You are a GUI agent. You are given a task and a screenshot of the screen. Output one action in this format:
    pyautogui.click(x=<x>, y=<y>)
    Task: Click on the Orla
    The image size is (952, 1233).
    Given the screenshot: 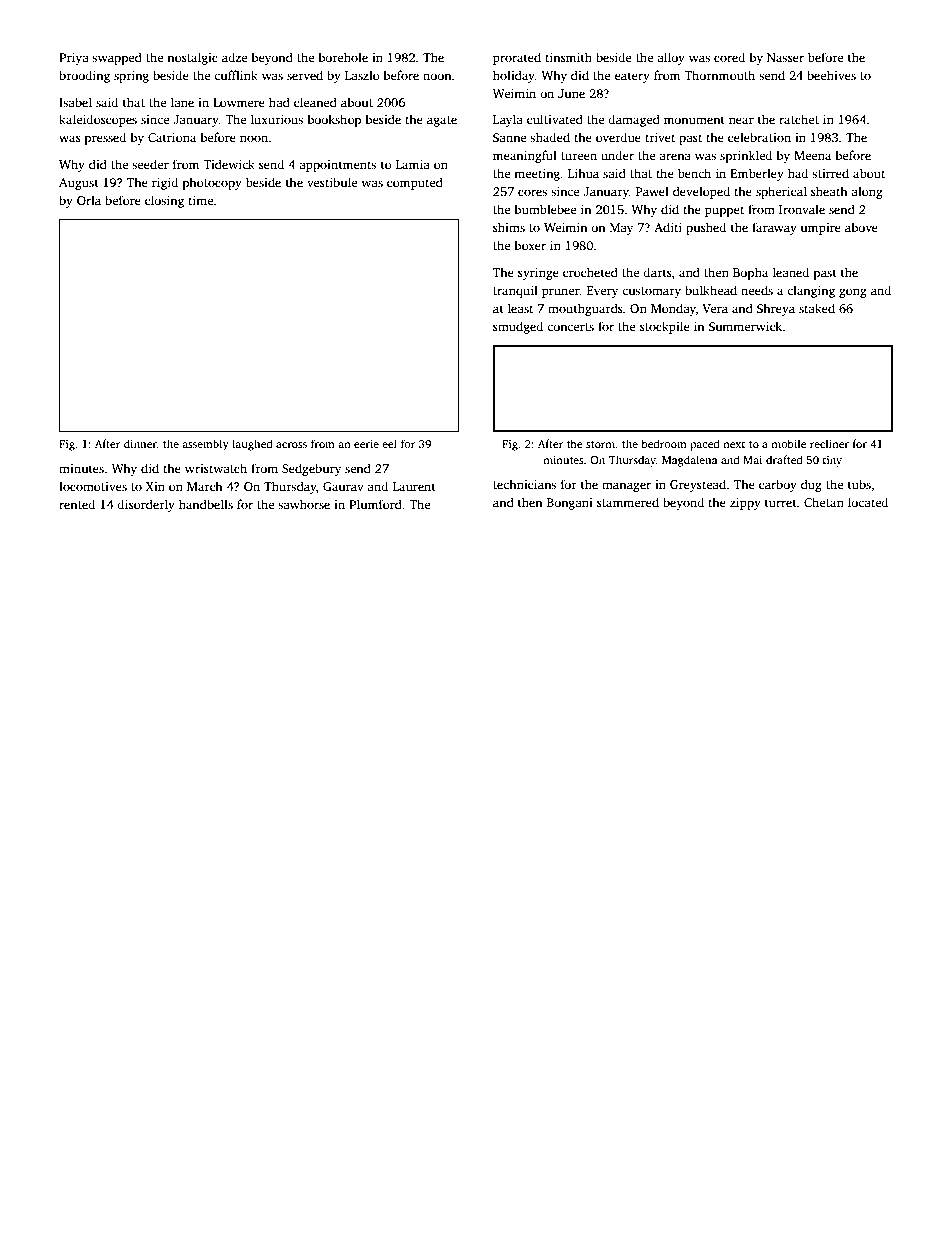 What is the action you would take?
    pyautogui.click(x=89, y=200)
